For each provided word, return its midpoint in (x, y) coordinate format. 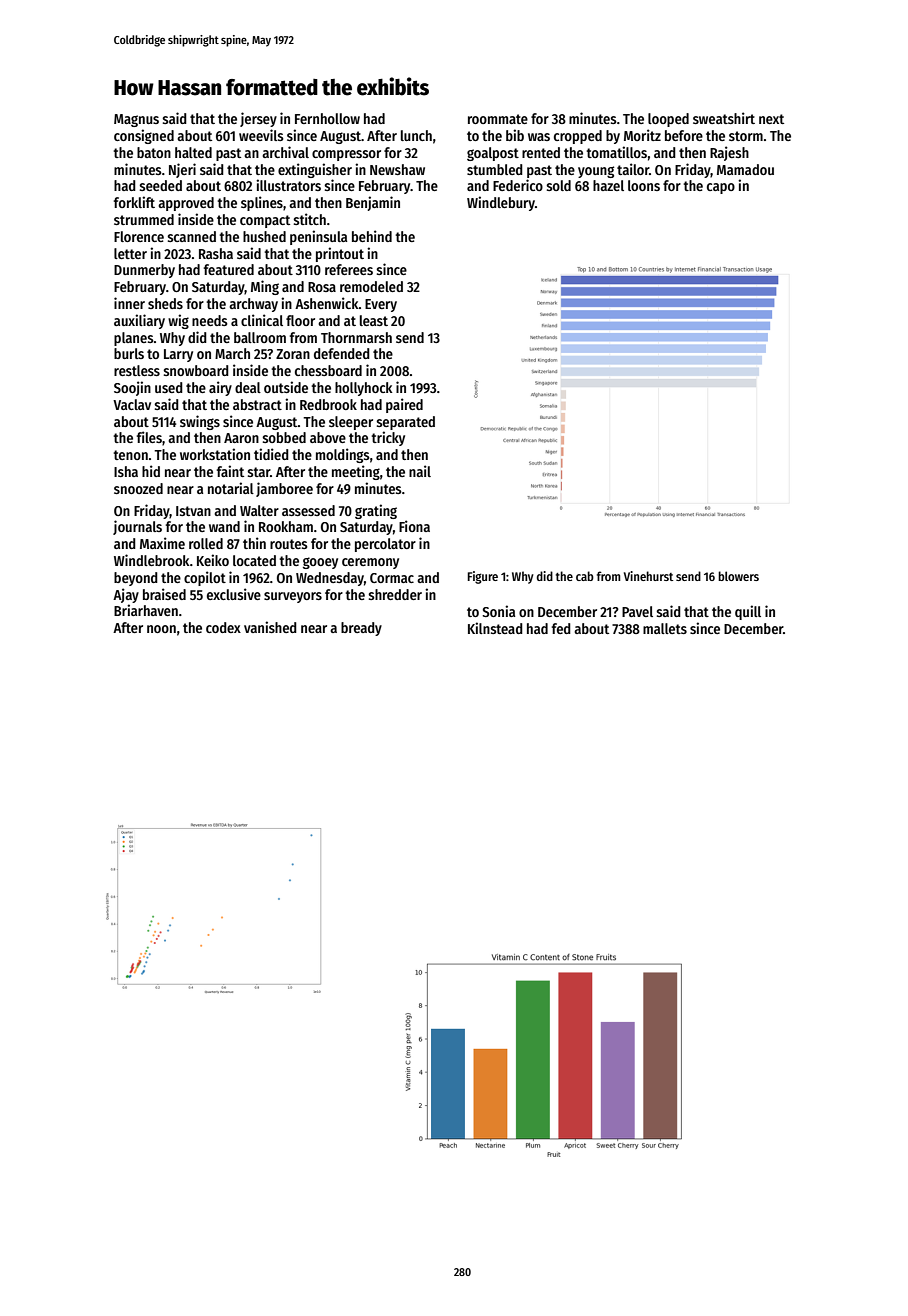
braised (164, 594)
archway (253, 305)
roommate (498, 119)
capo (721, 188)
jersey (258, 119)
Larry (178, 355)
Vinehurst (648, 576)
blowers (738, 576)
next (771, 119)
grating (376, 511)
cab (585, 576)
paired (404, 405)
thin (254, 543)
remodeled (371, 286)
